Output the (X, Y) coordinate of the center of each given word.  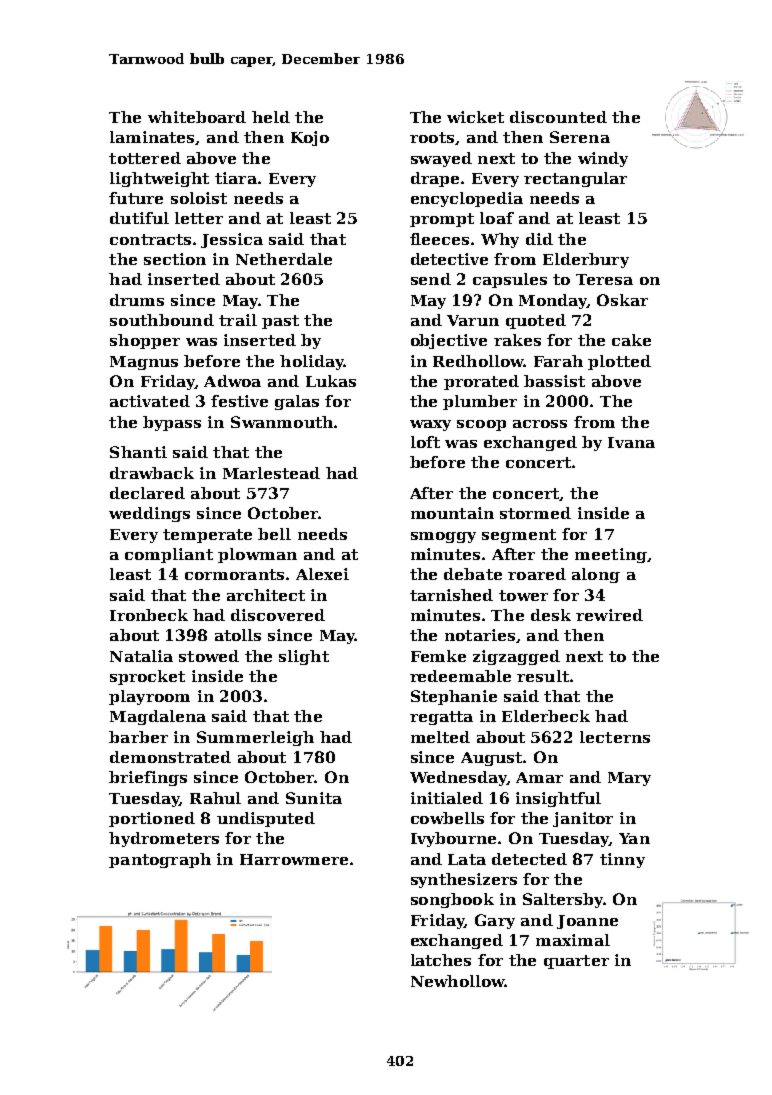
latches (441, 960)
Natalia (141, 656)
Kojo (310, 138)
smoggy (443, 537)
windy (603, 159)
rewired (609, 615)
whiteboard (197, 117)
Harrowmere (294, 859)
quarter (576, 962)
